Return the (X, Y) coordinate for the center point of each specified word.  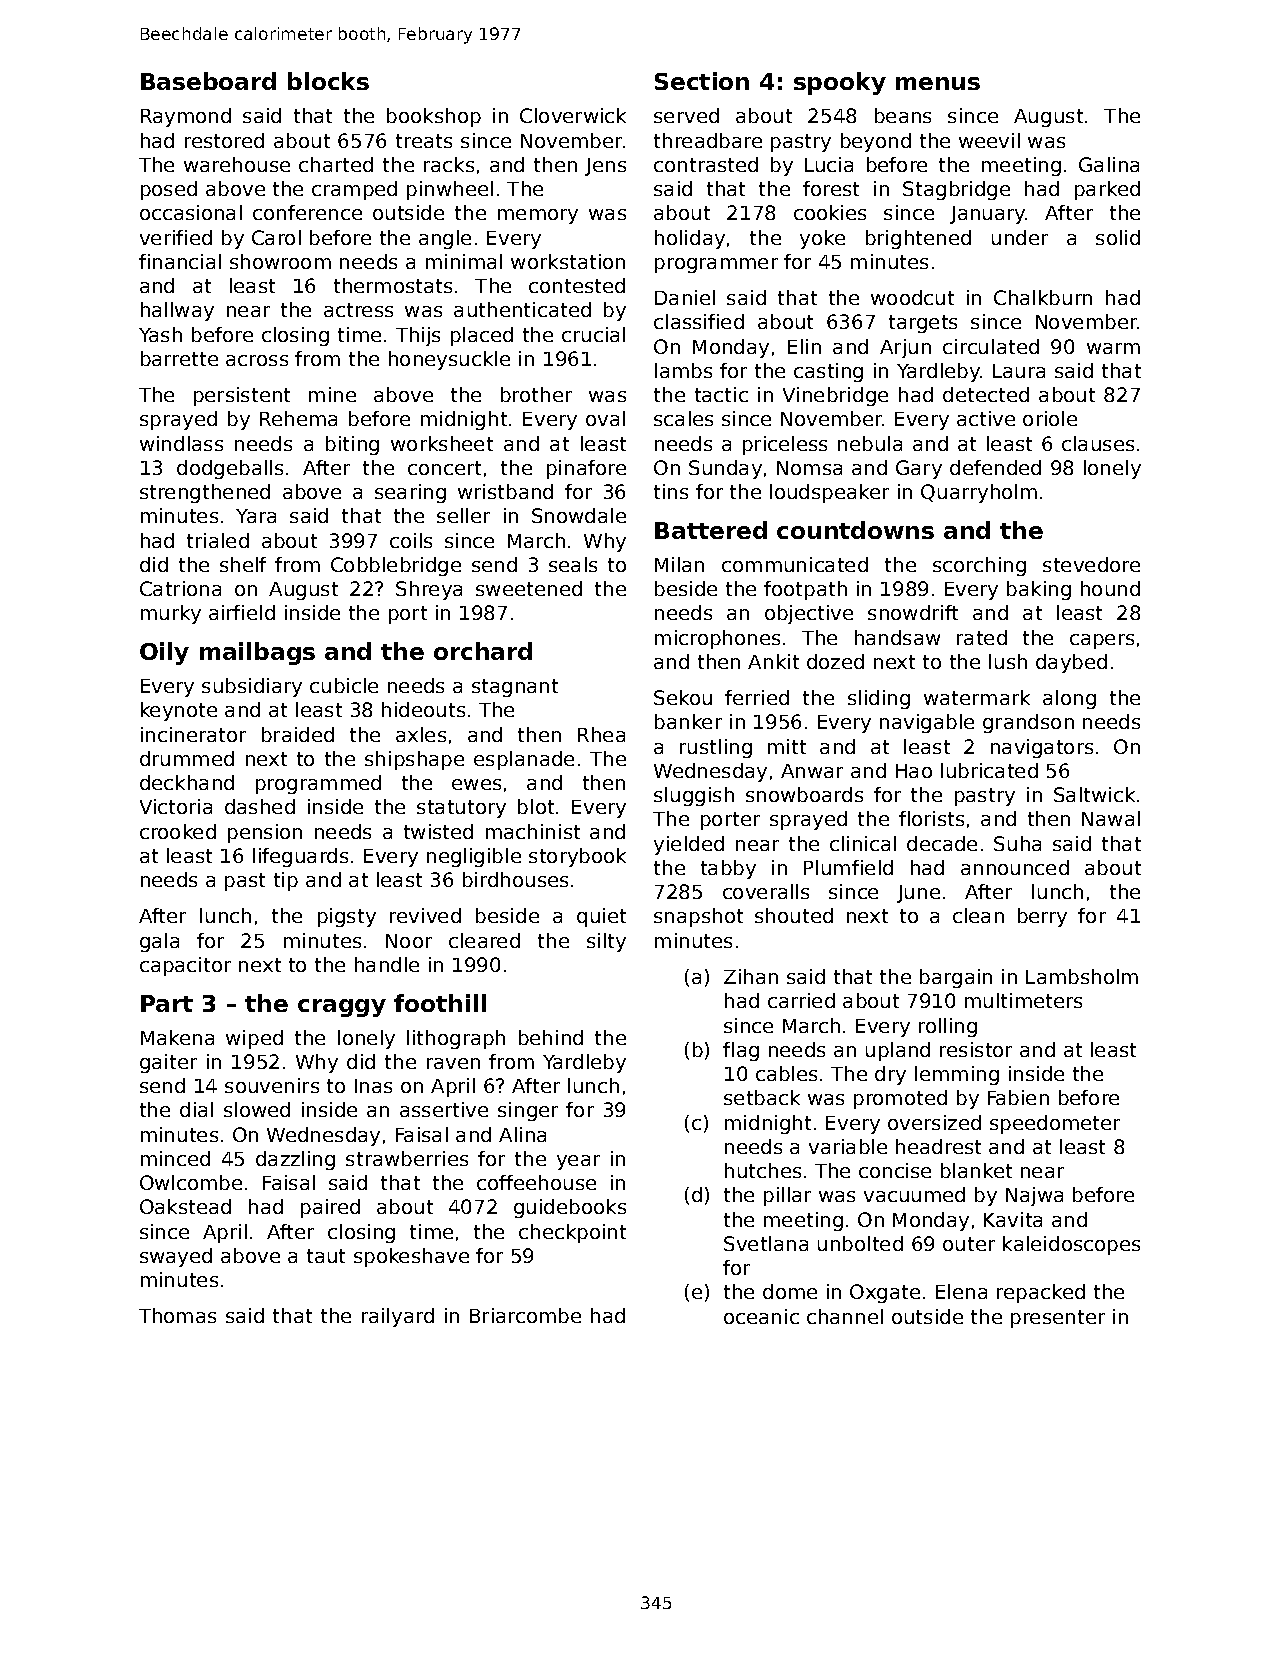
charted (336, 164)
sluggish (694, 796)
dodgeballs (230, 469)
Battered (711, 530)
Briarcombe (525, 1315)
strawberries (407, 1158)
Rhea (601, 734)
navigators (1042, 748)
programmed (318, 784)
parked (1107, 190)
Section (702, 81)
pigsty (347, 917)
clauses (1098, 443)
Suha (1017, 843)
